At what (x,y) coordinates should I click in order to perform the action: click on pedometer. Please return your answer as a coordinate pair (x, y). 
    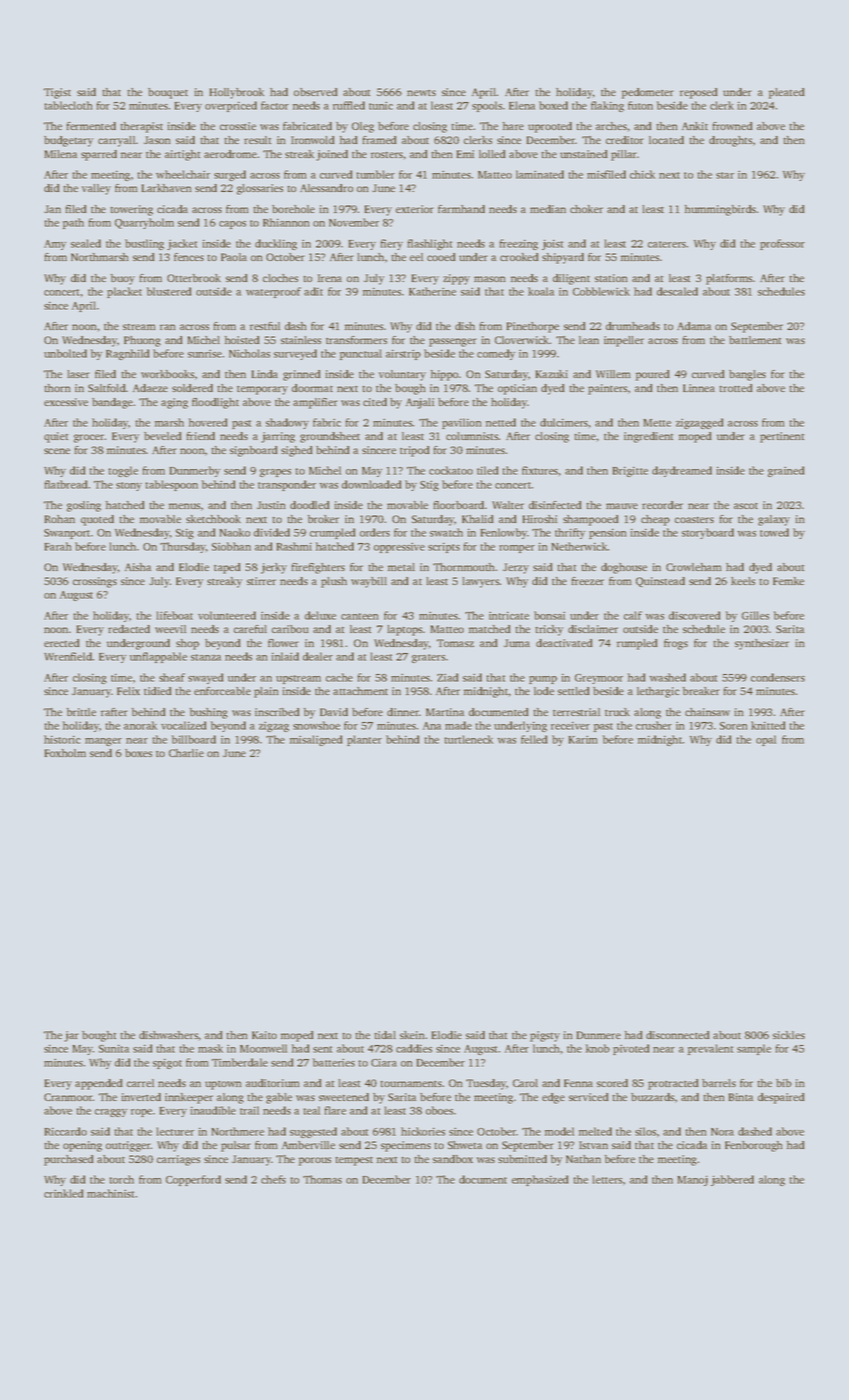
    Looking at the image, I should click on (648, 93).
